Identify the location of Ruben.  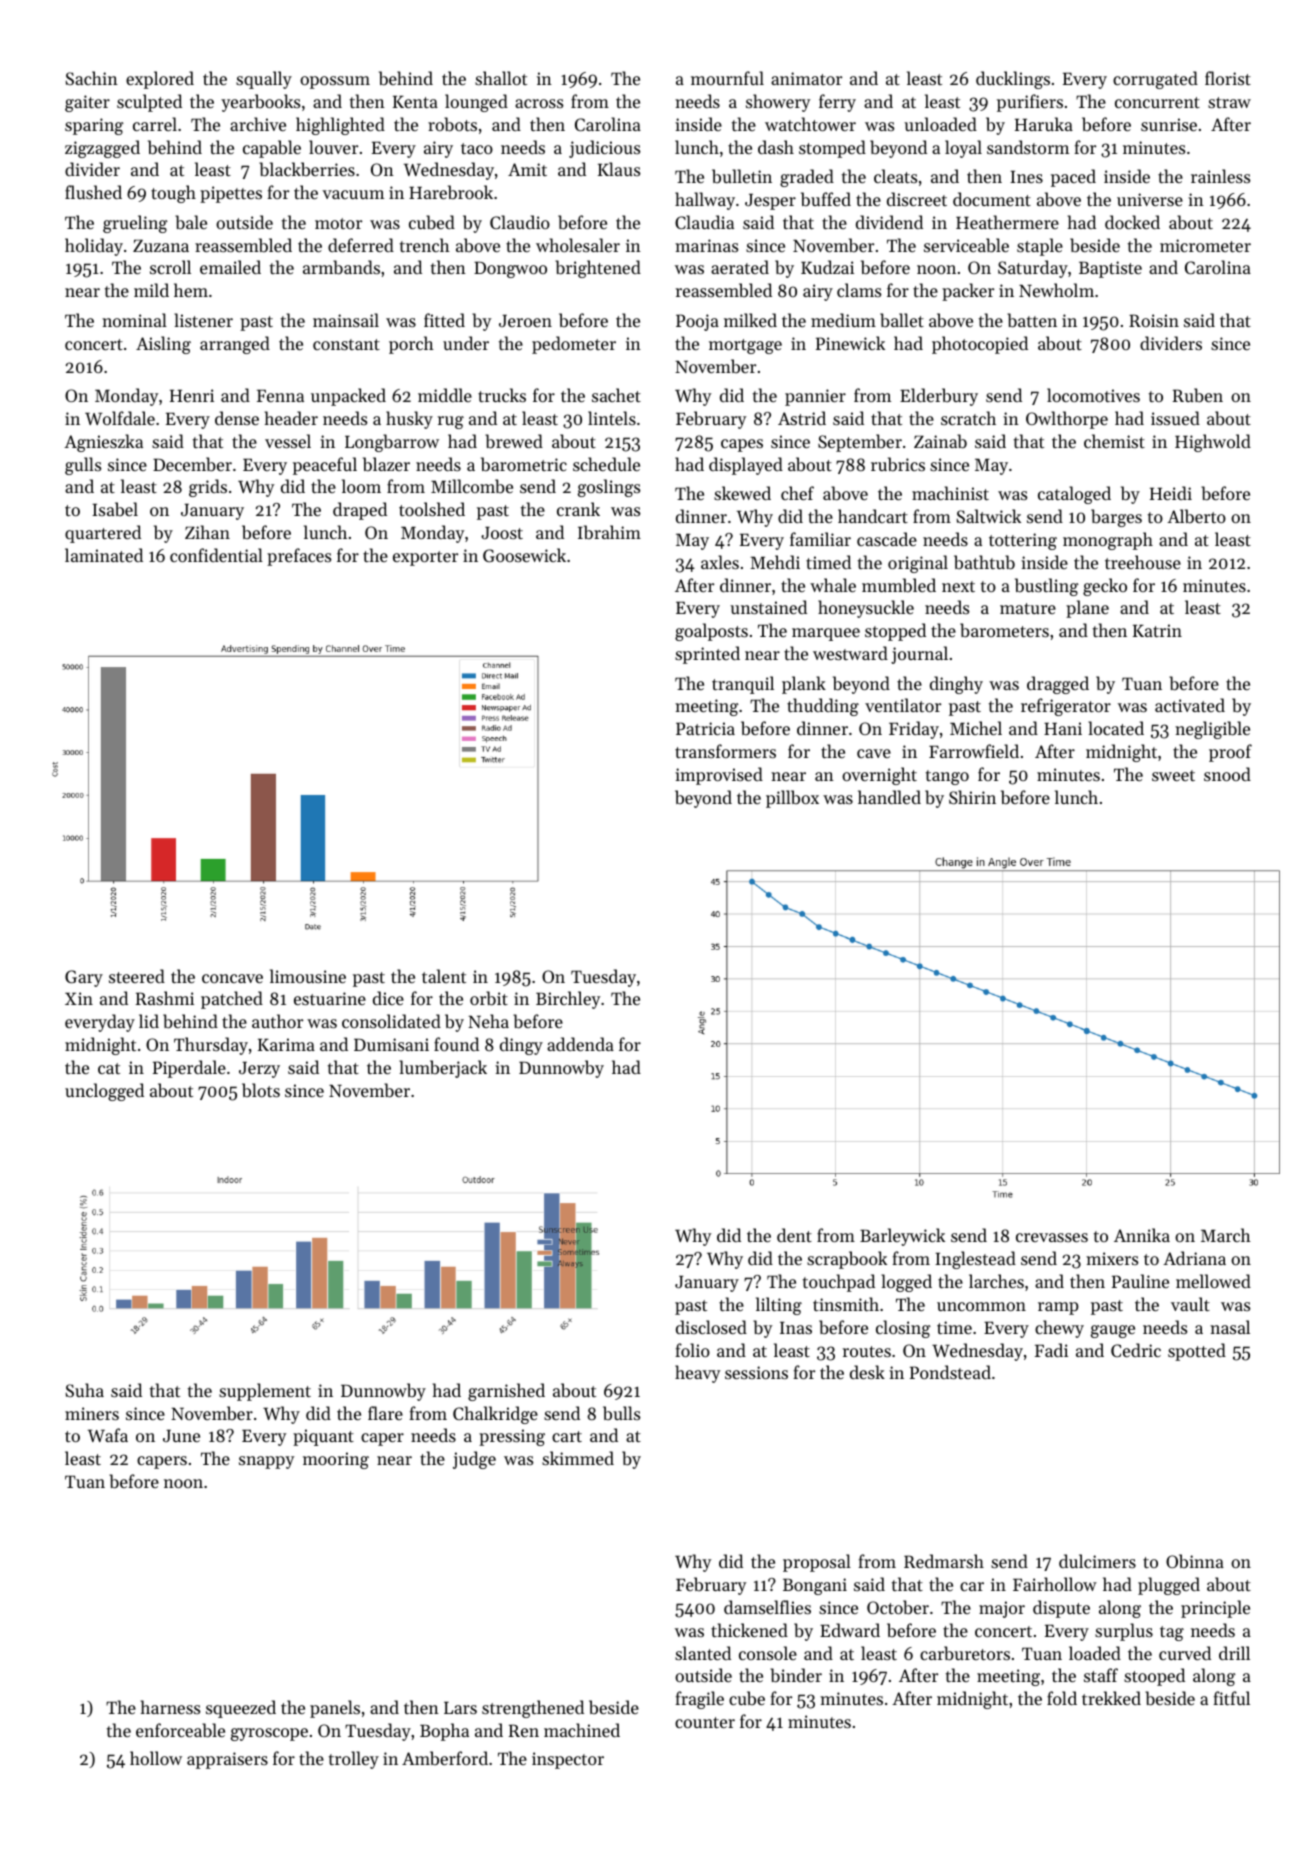
(1197, 395).
